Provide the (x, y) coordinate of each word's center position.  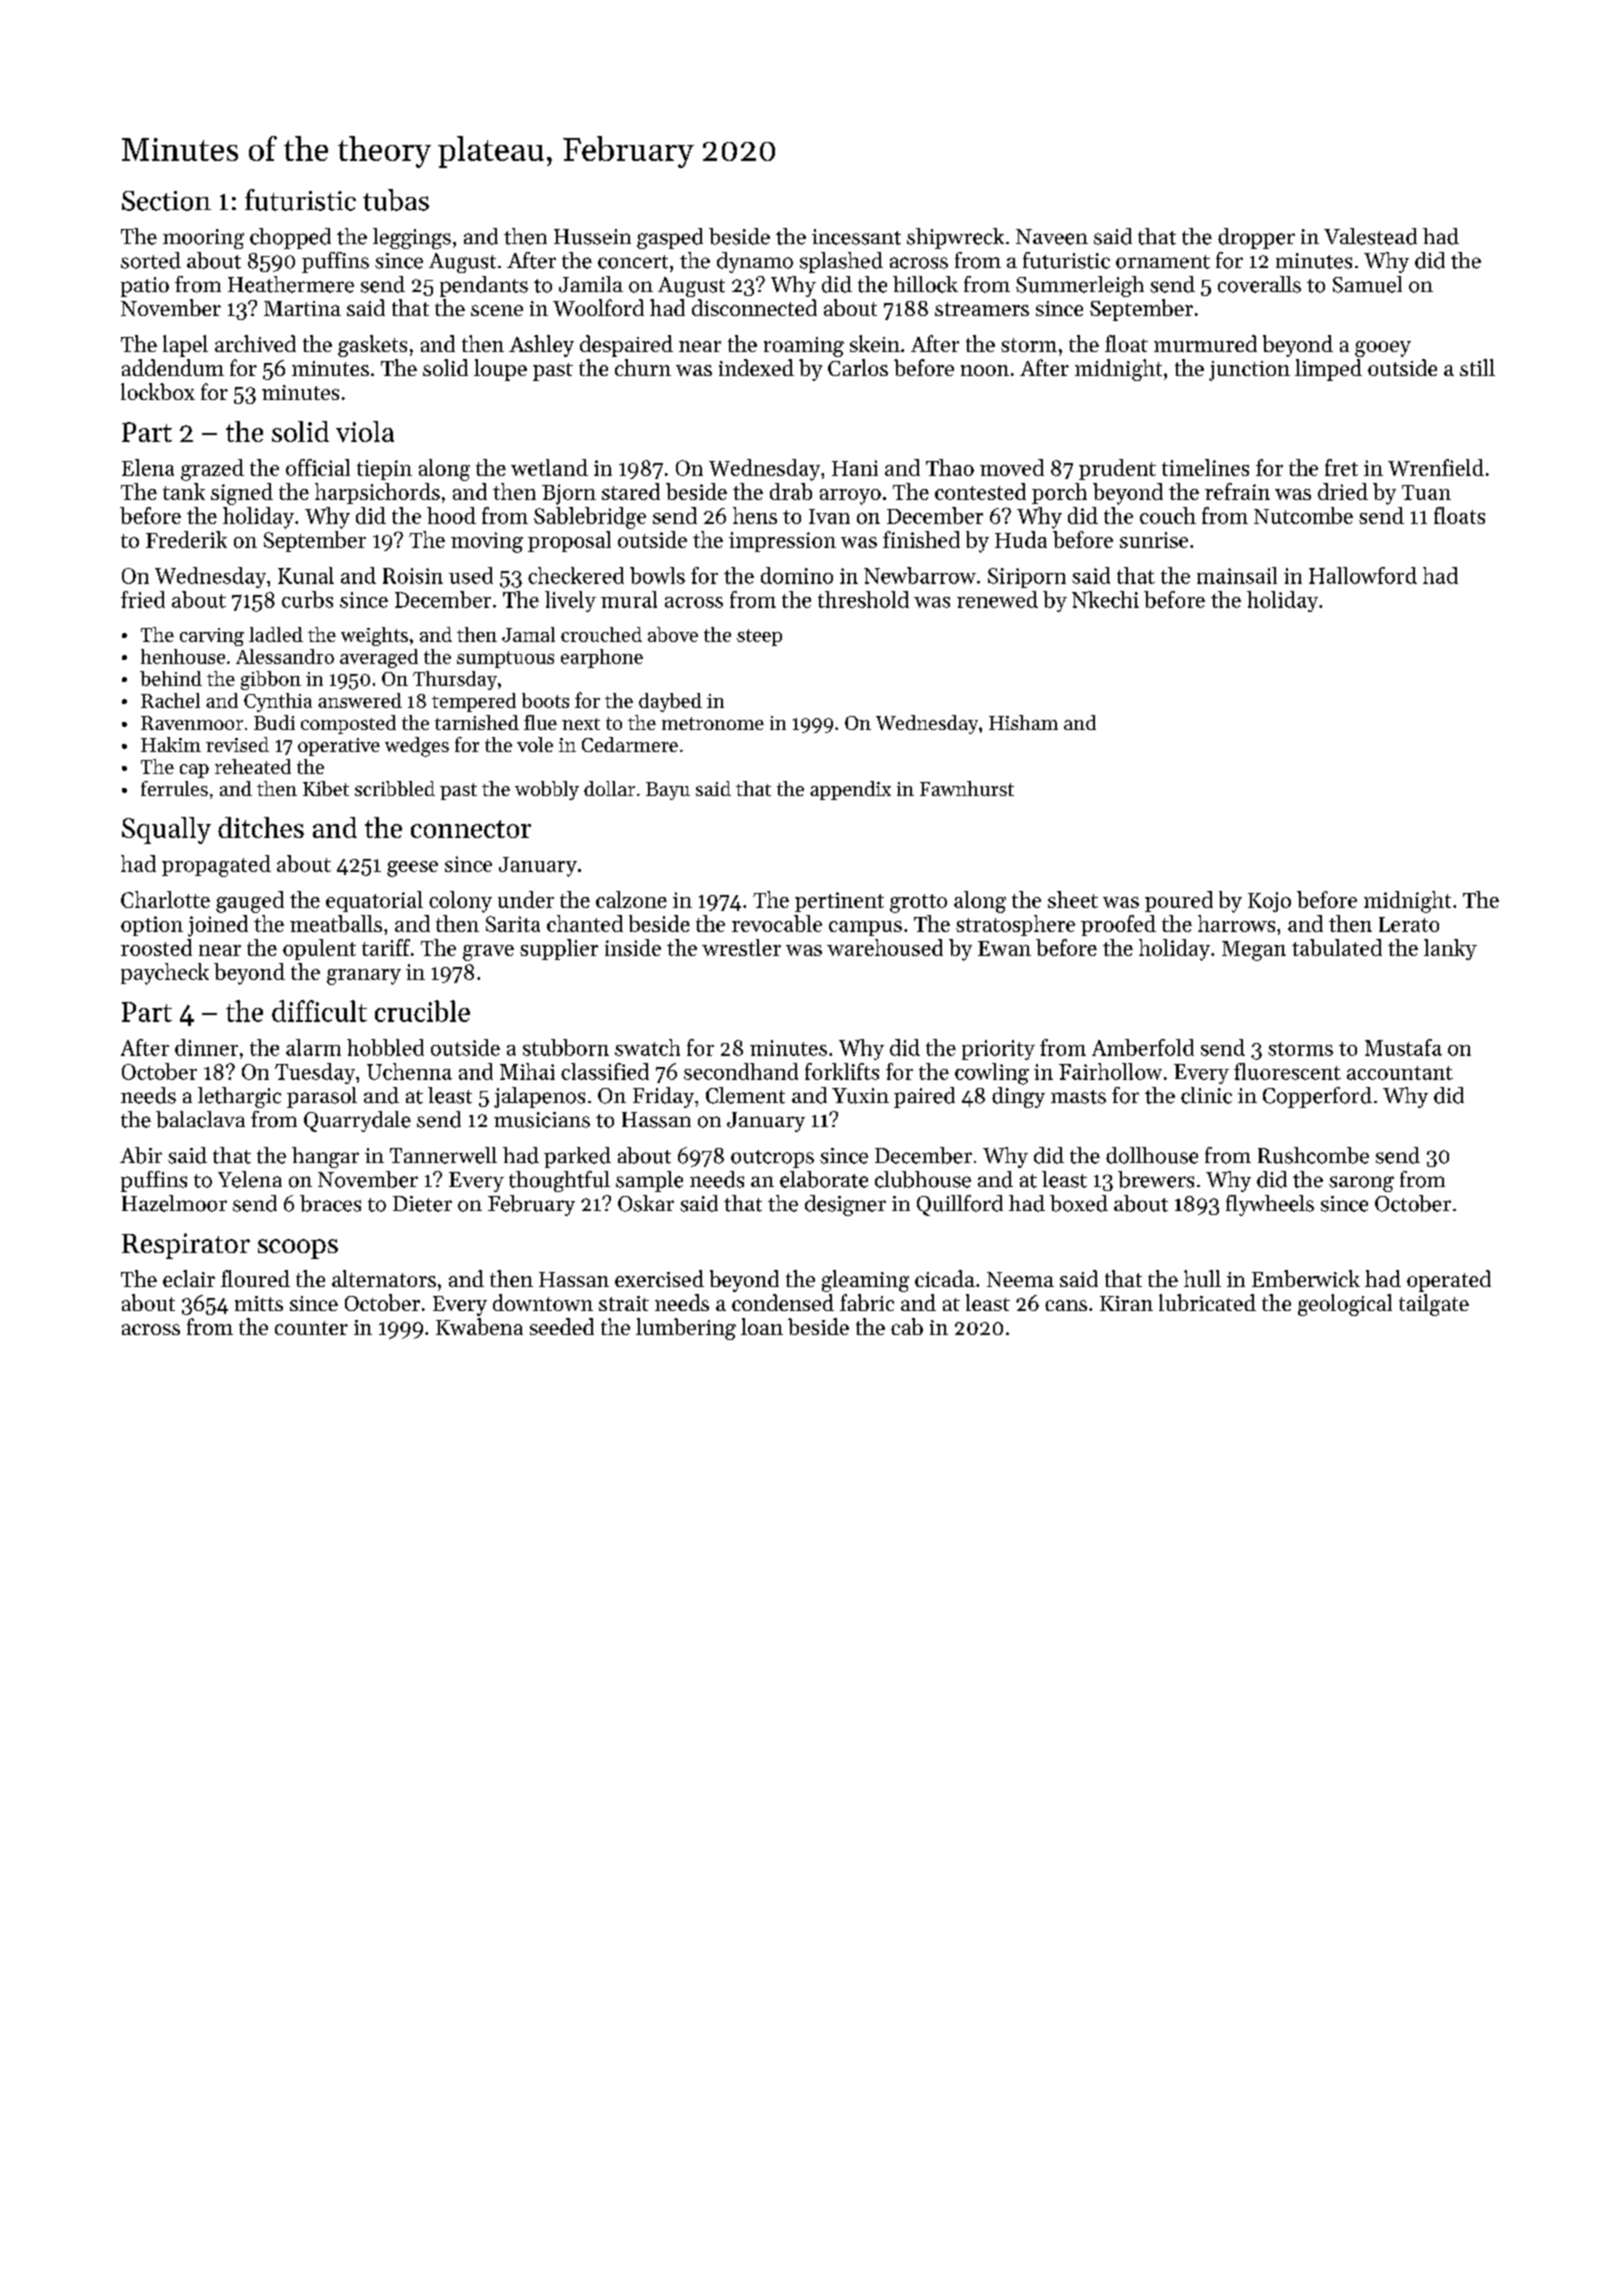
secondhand (741, 1071)
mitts (259, 1303)
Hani (855, 468)
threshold (863, 599)
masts (1078, 1097)
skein (875, 343)
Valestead (1370, 236)
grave (488, 953)
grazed (212, 470)
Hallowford (1363, 575)
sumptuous (505, 659)
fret (1341, 467)
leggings (412, 238)
